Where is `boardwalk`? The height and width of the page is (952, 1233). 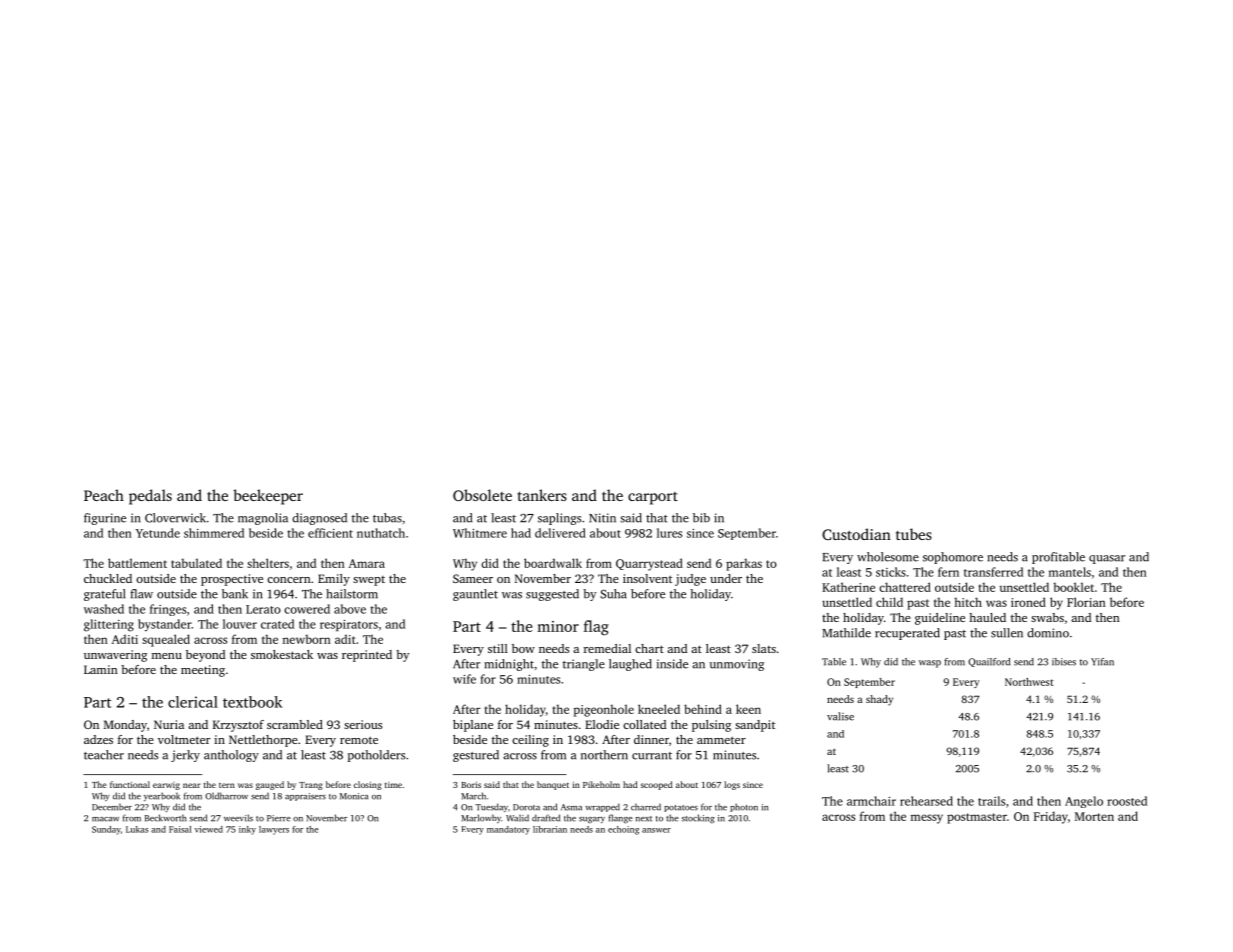 boardwalk is located at coordinates (553, 563).
